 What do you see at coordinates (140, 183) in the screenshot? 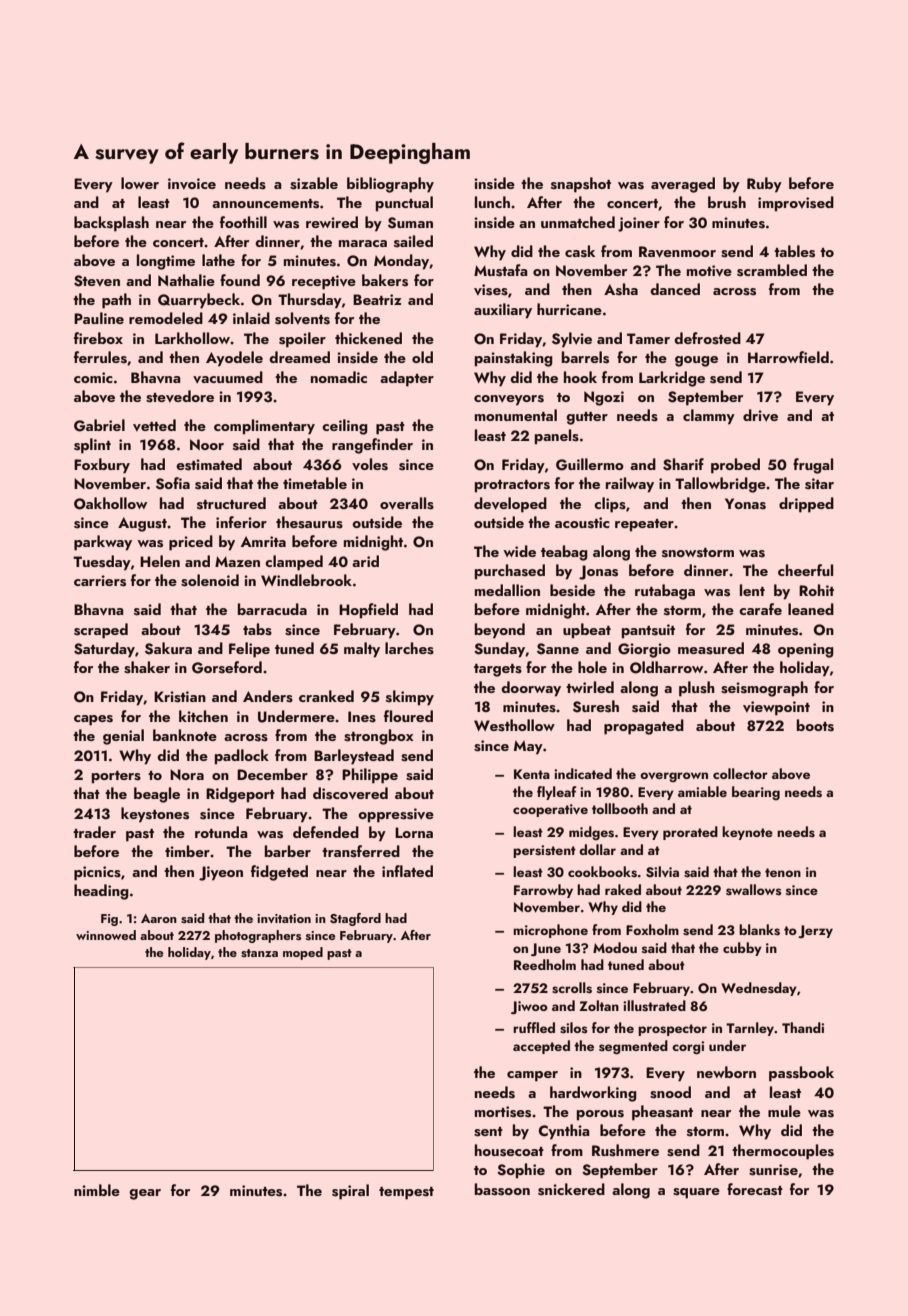
I see `lower` at bounding box center [140, 183].
